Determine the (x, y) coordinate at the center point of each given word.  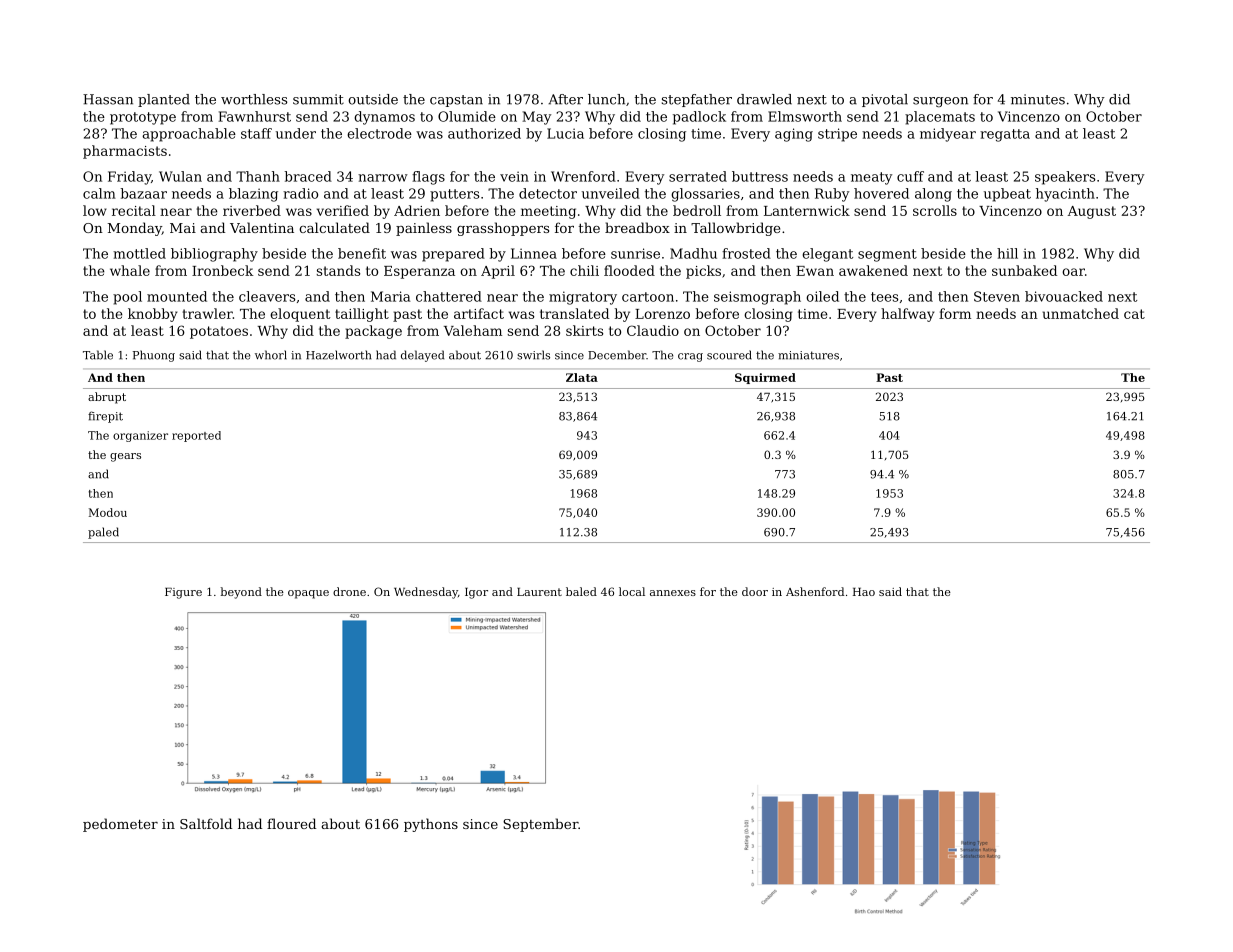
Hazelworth (338, 355)
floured (291, 823)
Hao (864, 592)
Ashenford (815, 591)
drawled (764, 99)
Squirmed (765, 378)
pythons (431, 825)
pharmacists (125, 152)
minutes (1038, 99)
